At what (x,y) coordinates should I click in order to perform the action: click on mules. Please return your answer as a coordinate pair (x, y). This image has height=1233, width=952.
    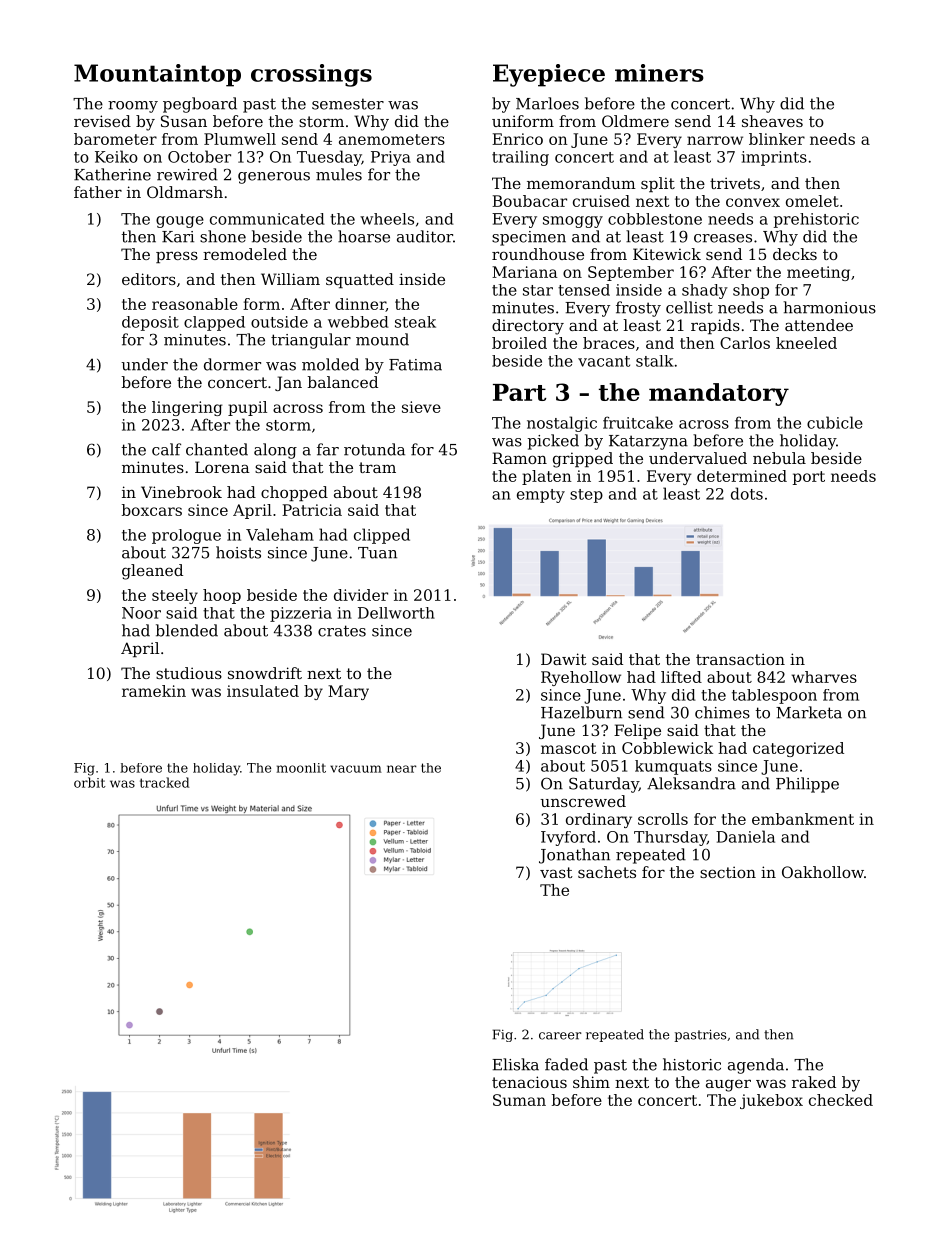
    Looking at the image, I should click on (339, 174).
